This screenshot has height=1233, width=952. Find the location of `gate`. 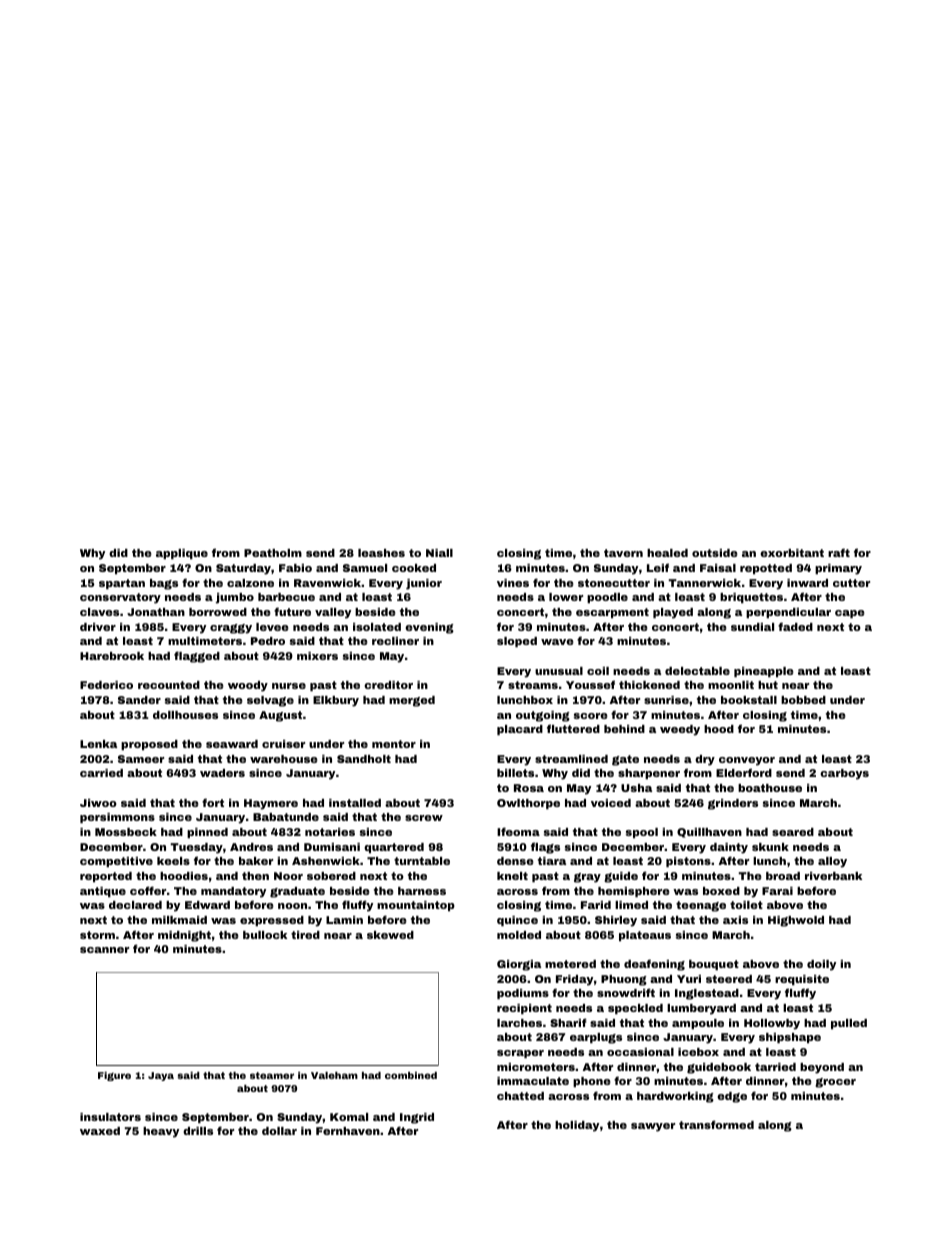

gate is located at coordinates (625, 760).
